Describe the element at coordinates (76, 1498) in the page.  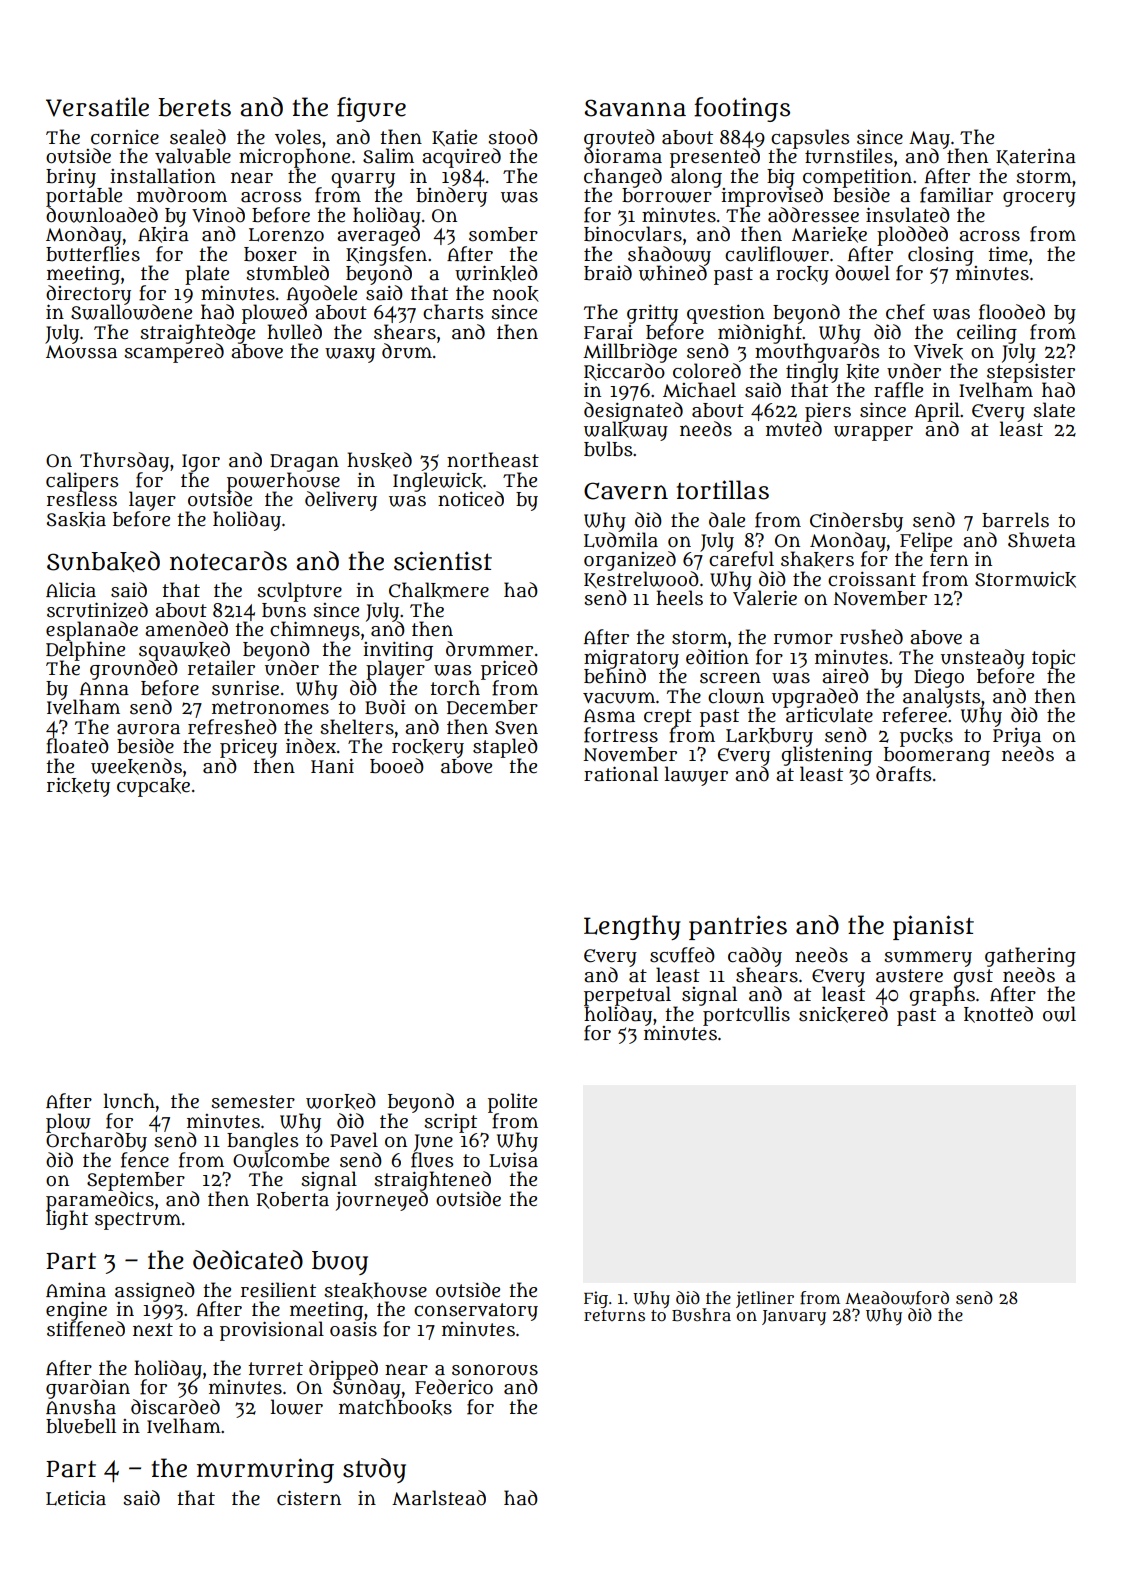
I see `Leticia` at that location.
